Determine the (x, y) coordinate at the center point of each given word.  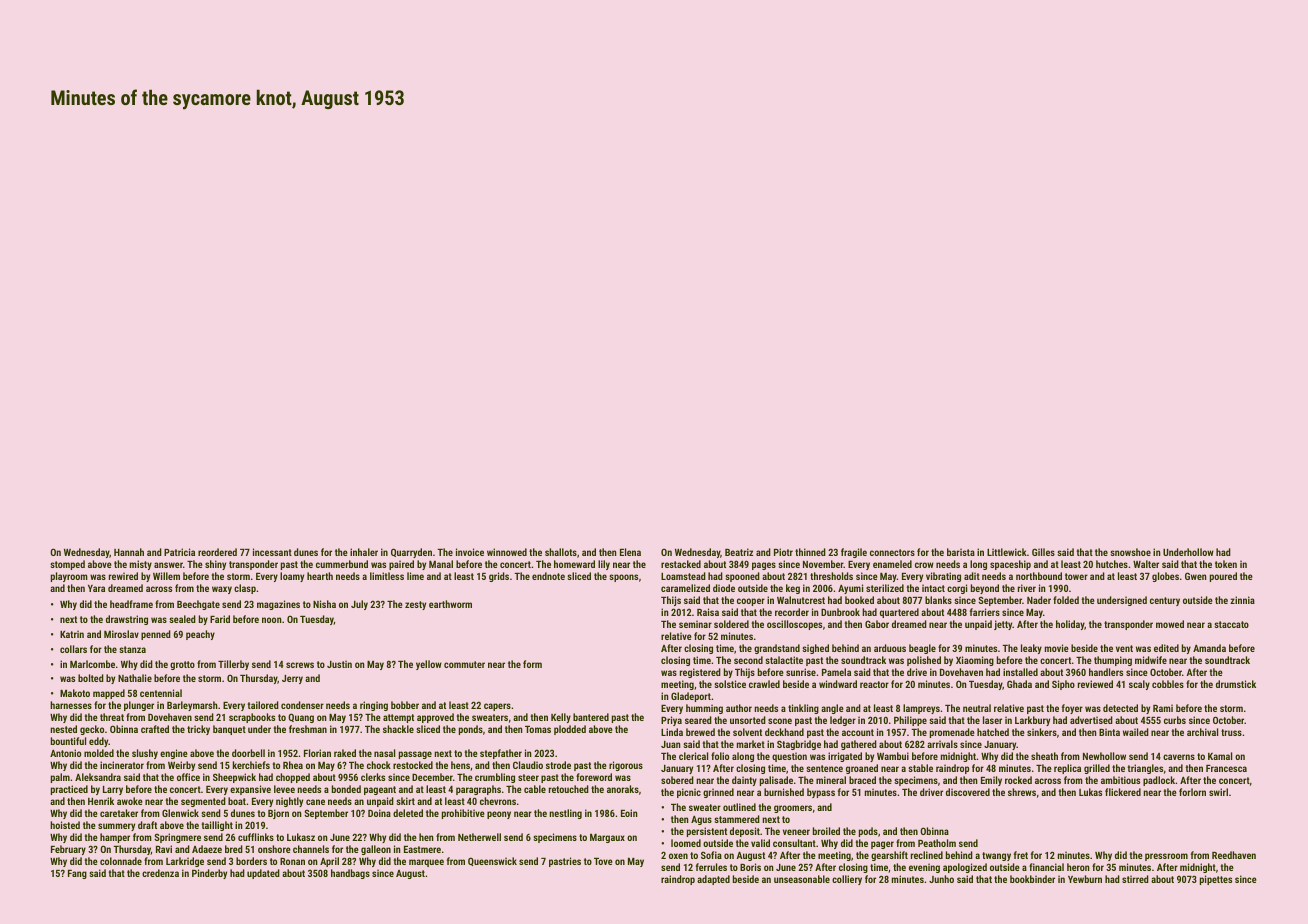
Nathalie (135, 678)
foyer (1072, 709)
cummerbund (342, 564)
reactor (874, 684)
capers (497, 707)
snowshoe (1130, 552)
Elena (630, 552)
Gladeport (691, 697)
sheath (1044, 756)
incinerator (122, 765)
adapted (713, 880)
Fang (77, 874)
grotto (182, 665)
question (789, 757)
